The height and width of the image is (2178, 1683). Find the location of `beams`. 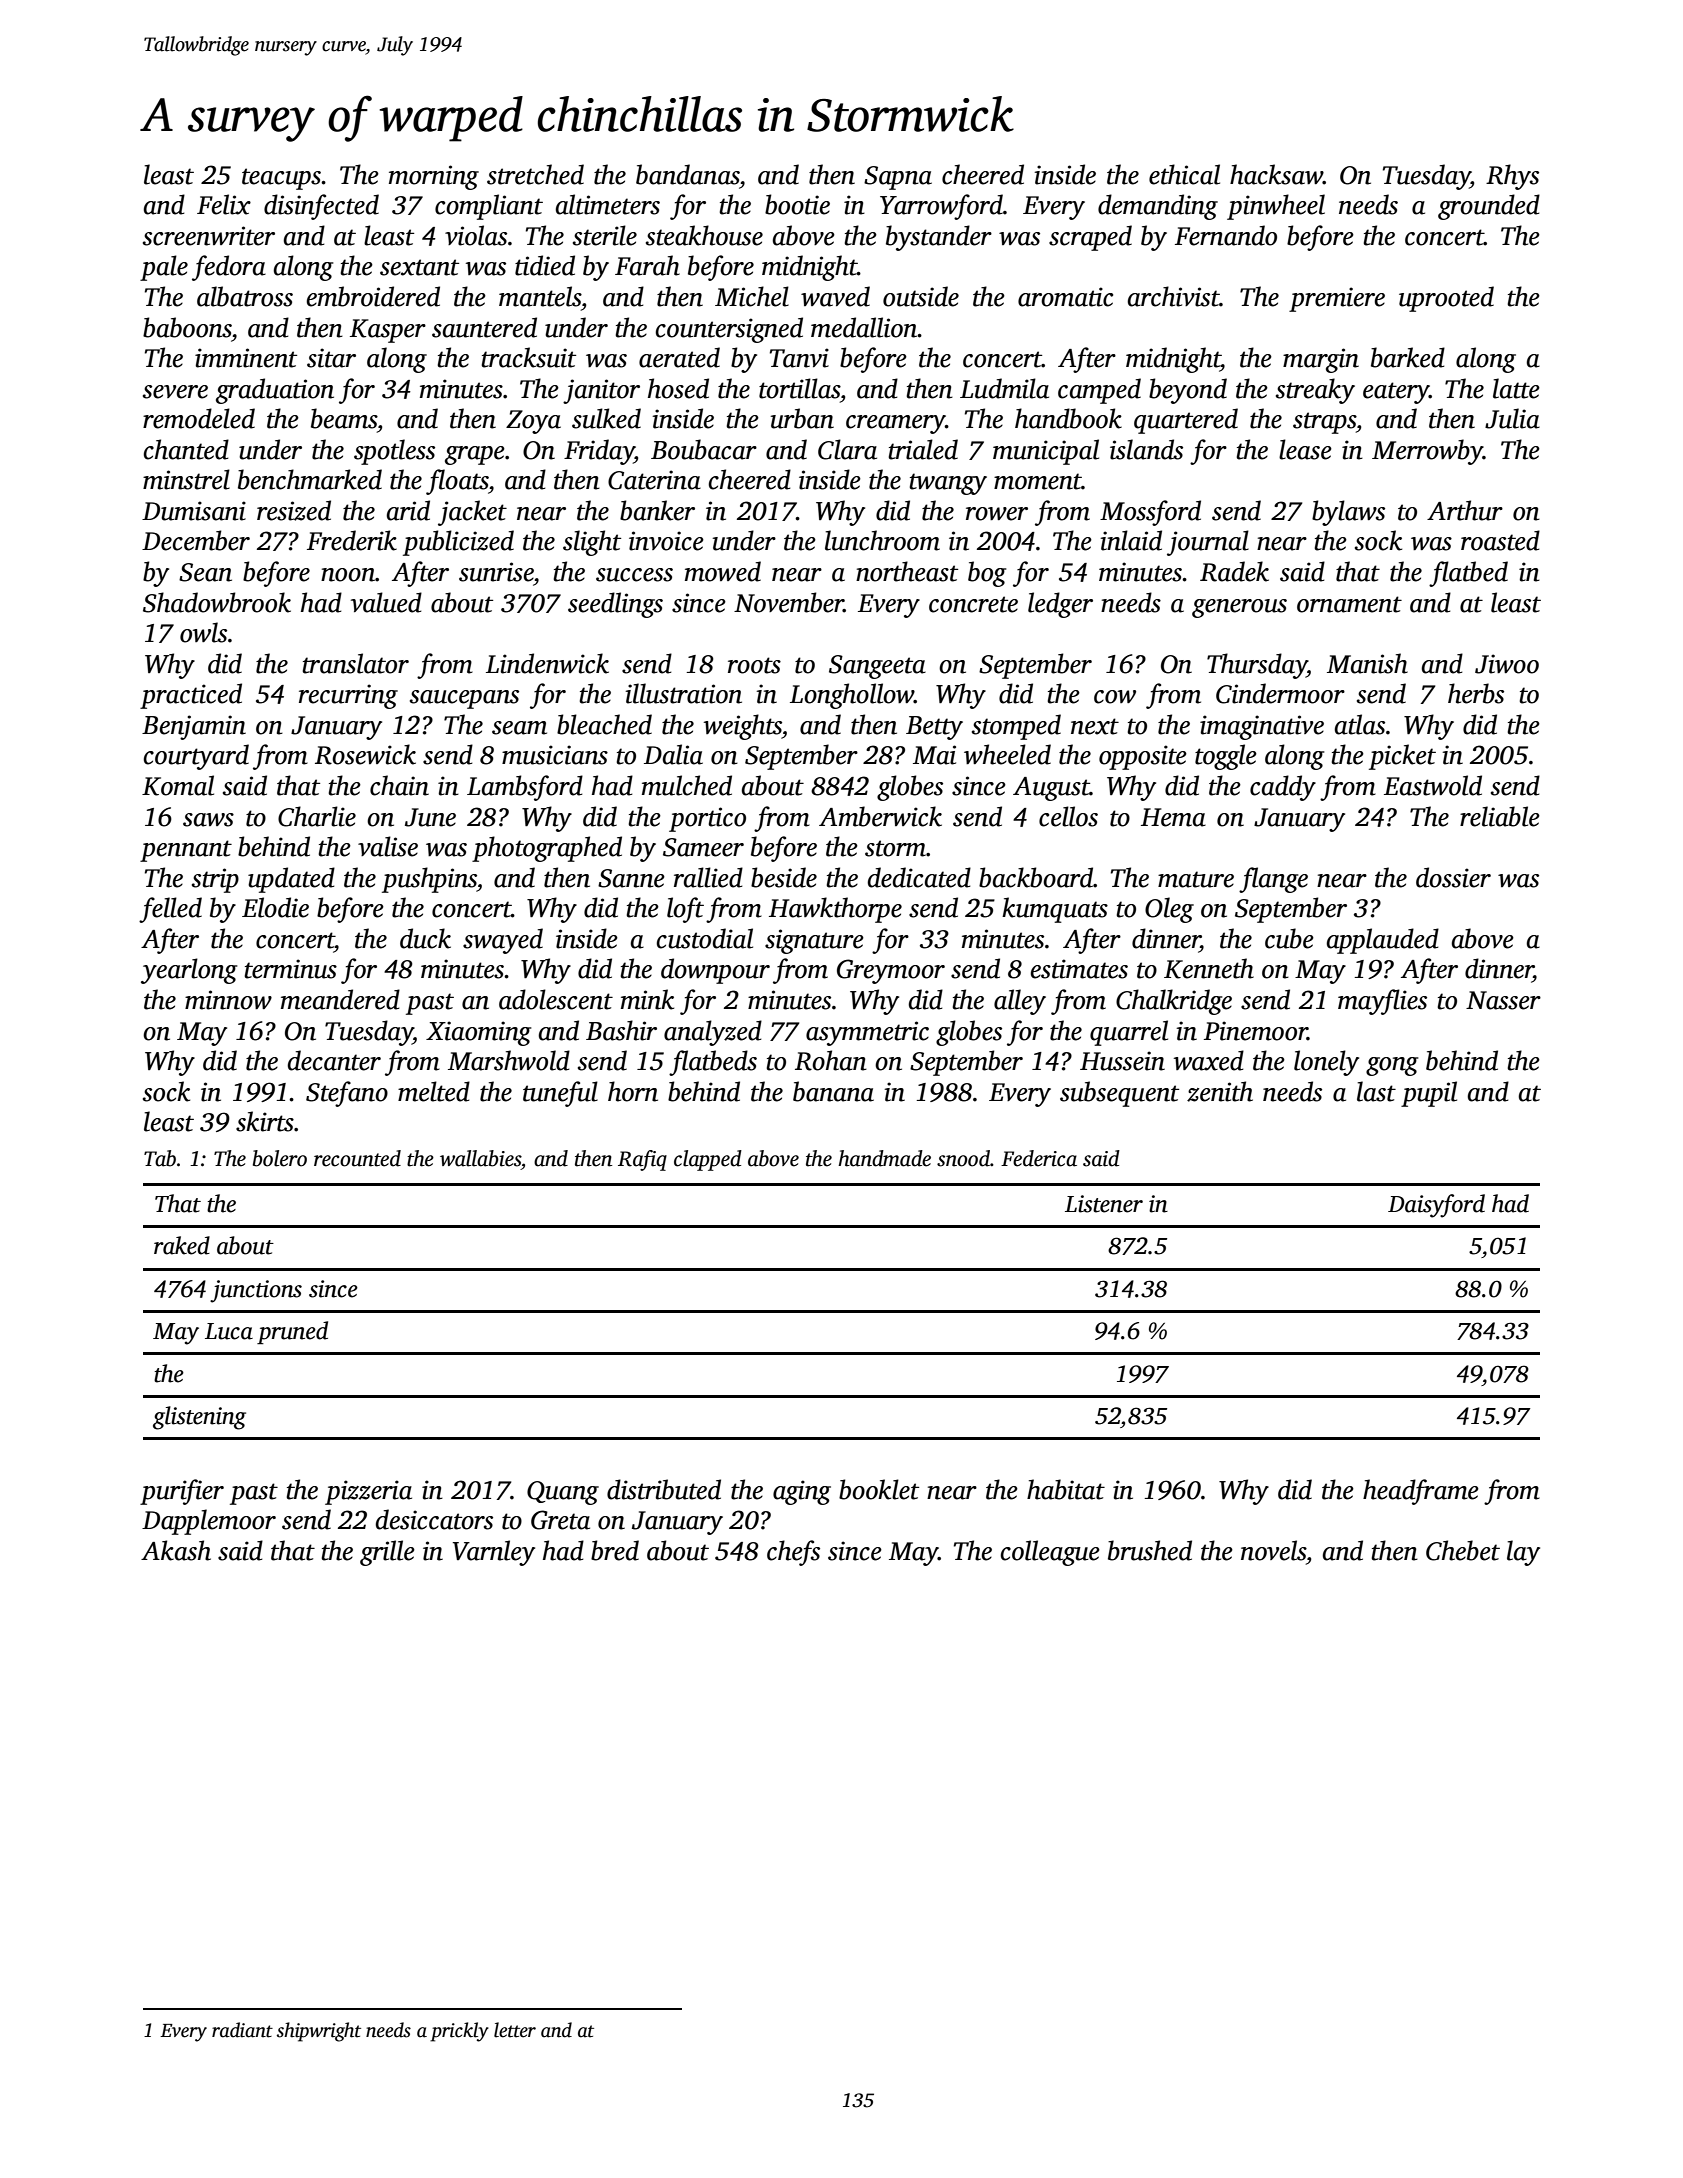

beams is located at coordinates (344, 418).
